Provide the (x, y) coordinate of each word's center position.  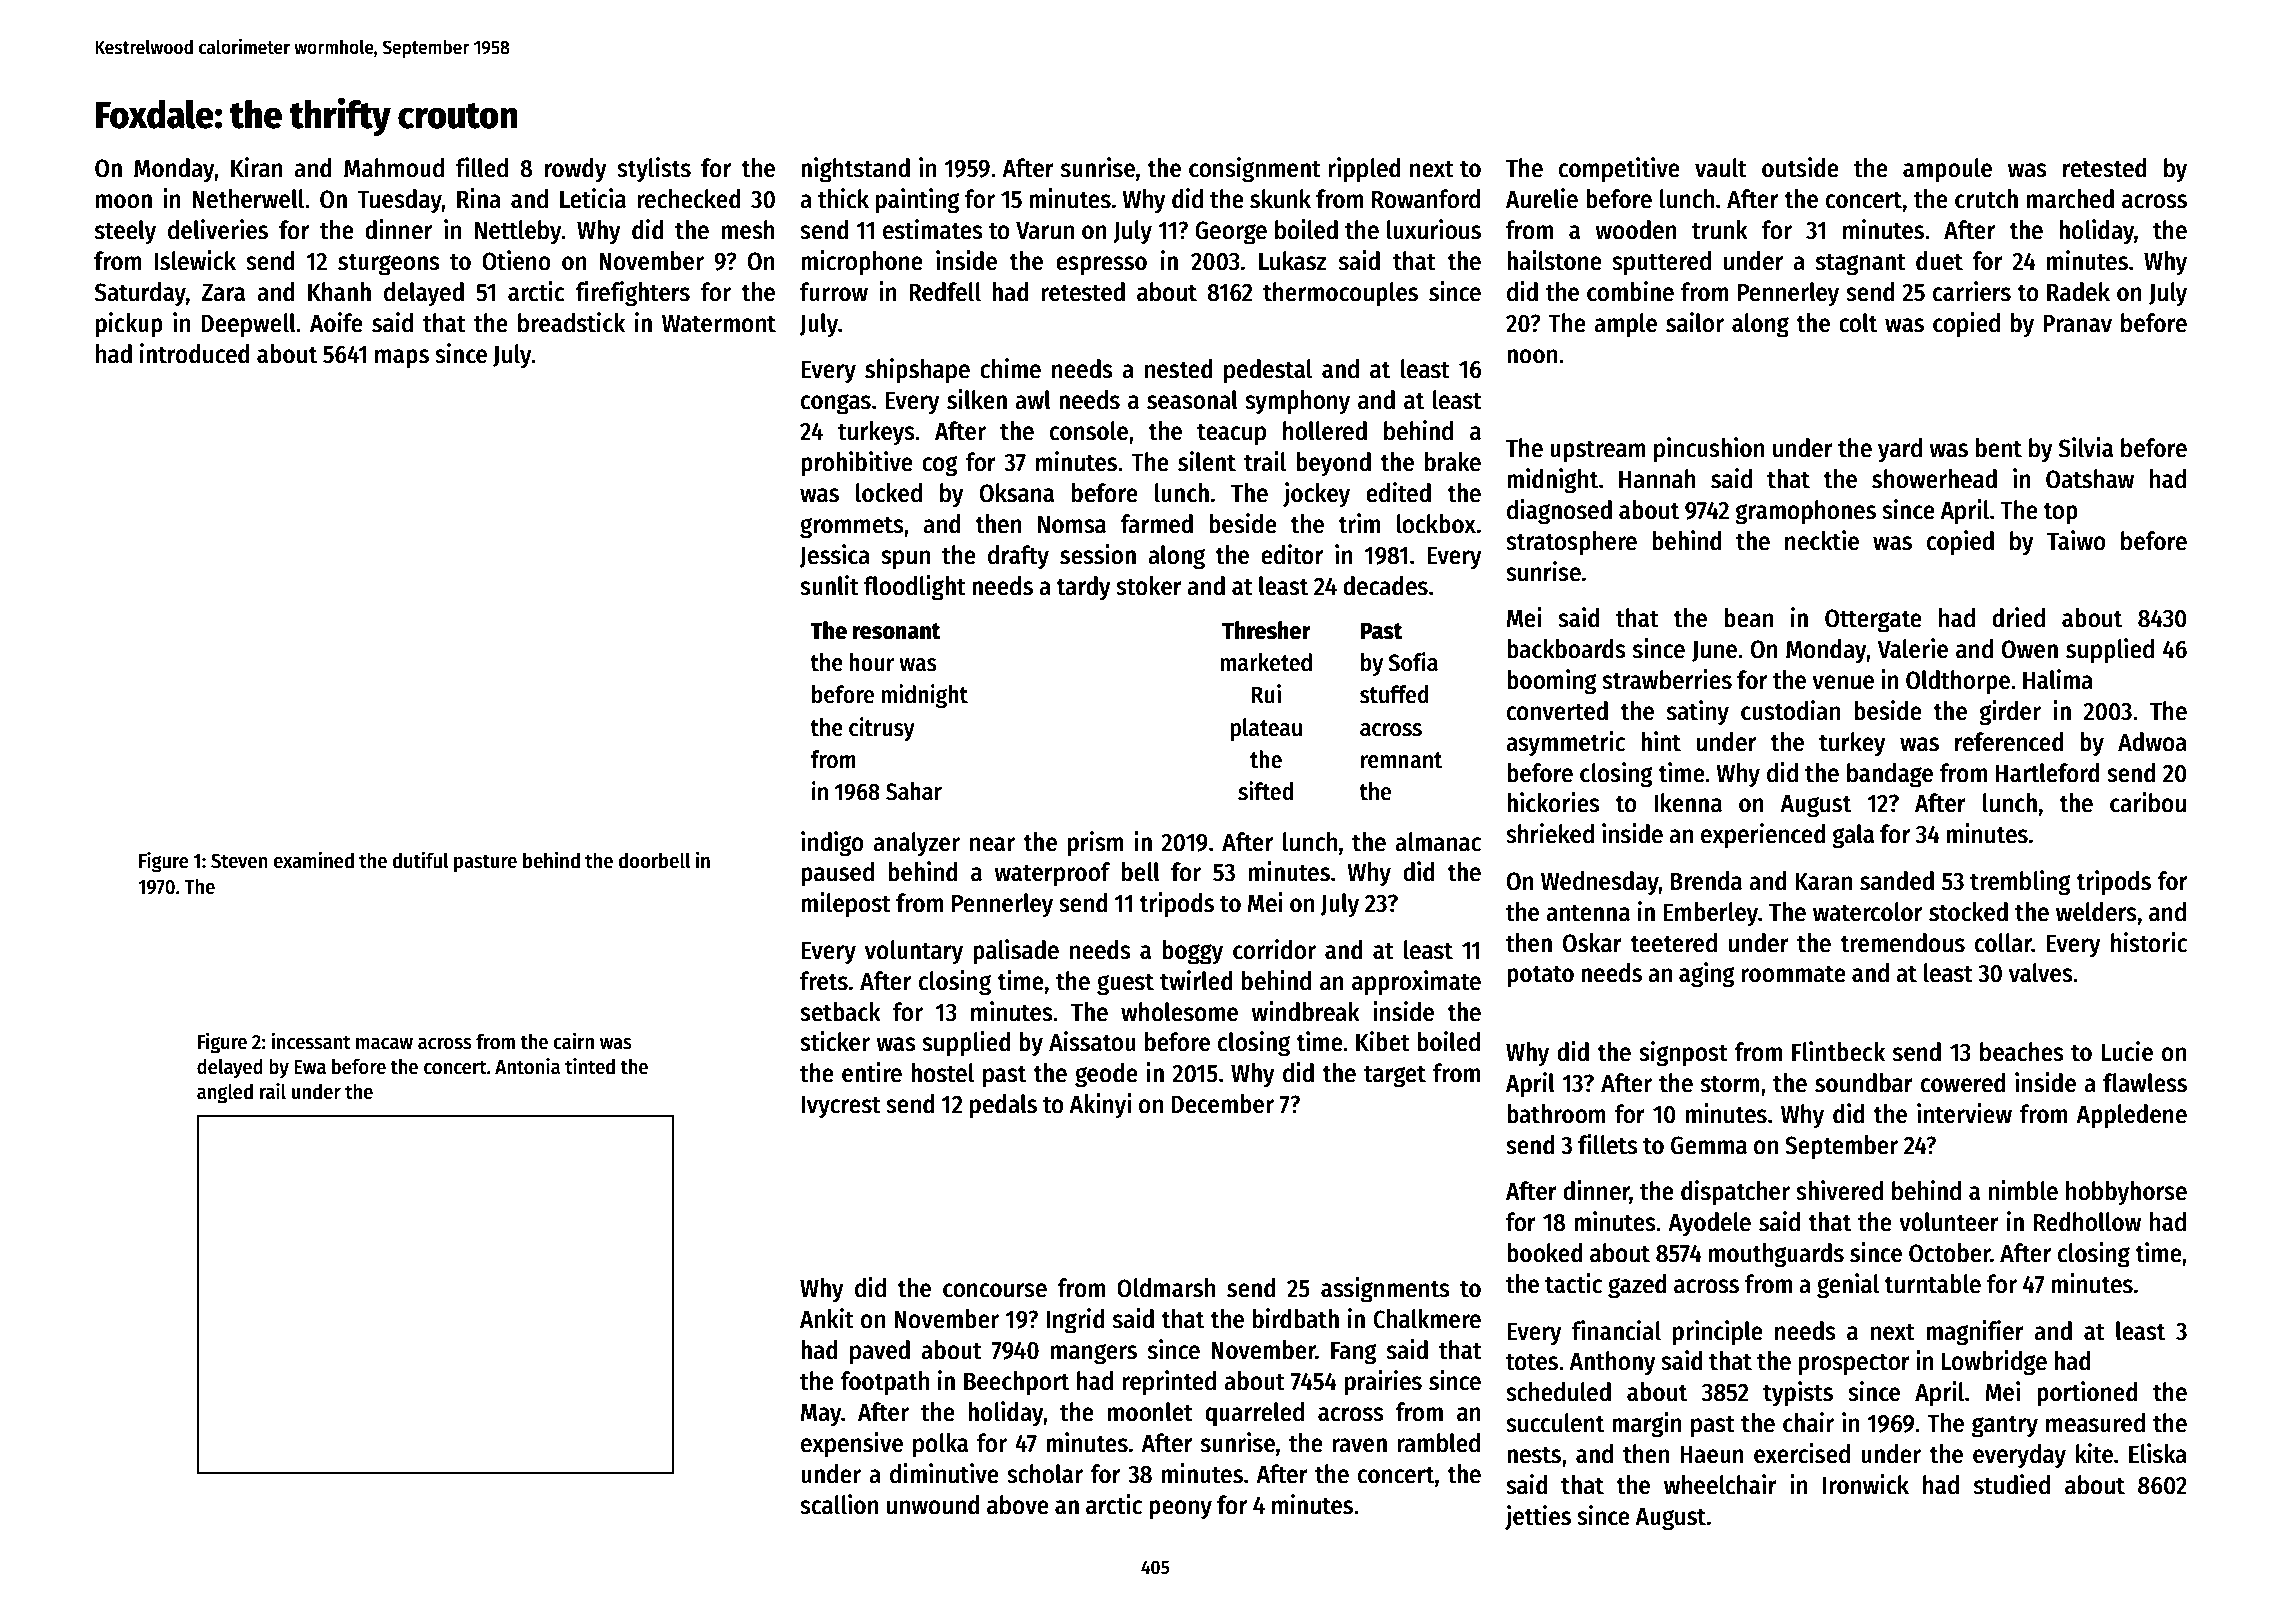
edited (1398, 492)
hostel (942, 1073)
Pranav (2077, 324)
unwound (933, 1505)
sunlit (829, 585)
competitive (1619, 170)
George (1231, 233)
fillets (1608, 1144)
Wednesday (1600, 883)
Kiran (257, 167)
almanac (1438, 842)
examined (313, 860)
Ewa (310, 1067)
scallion (839, 1504)
